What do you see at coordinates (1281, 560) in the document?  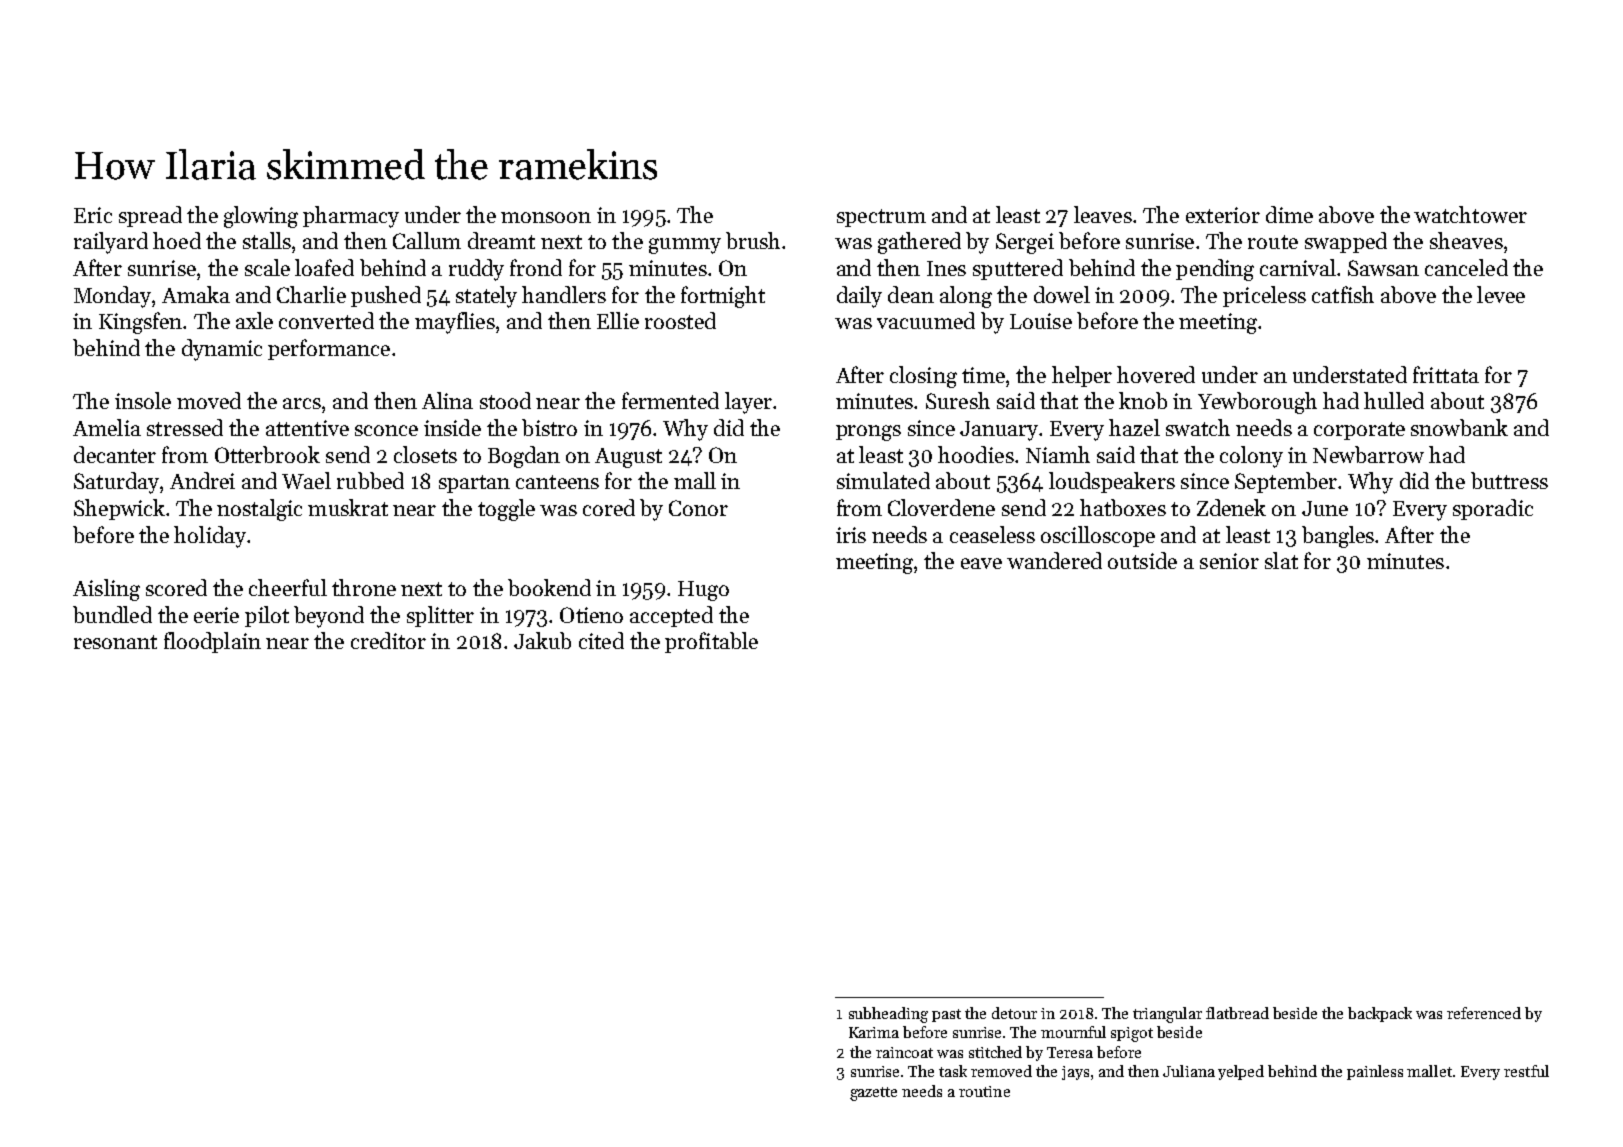 I see `slat` at bounding box center [1281, 560].
